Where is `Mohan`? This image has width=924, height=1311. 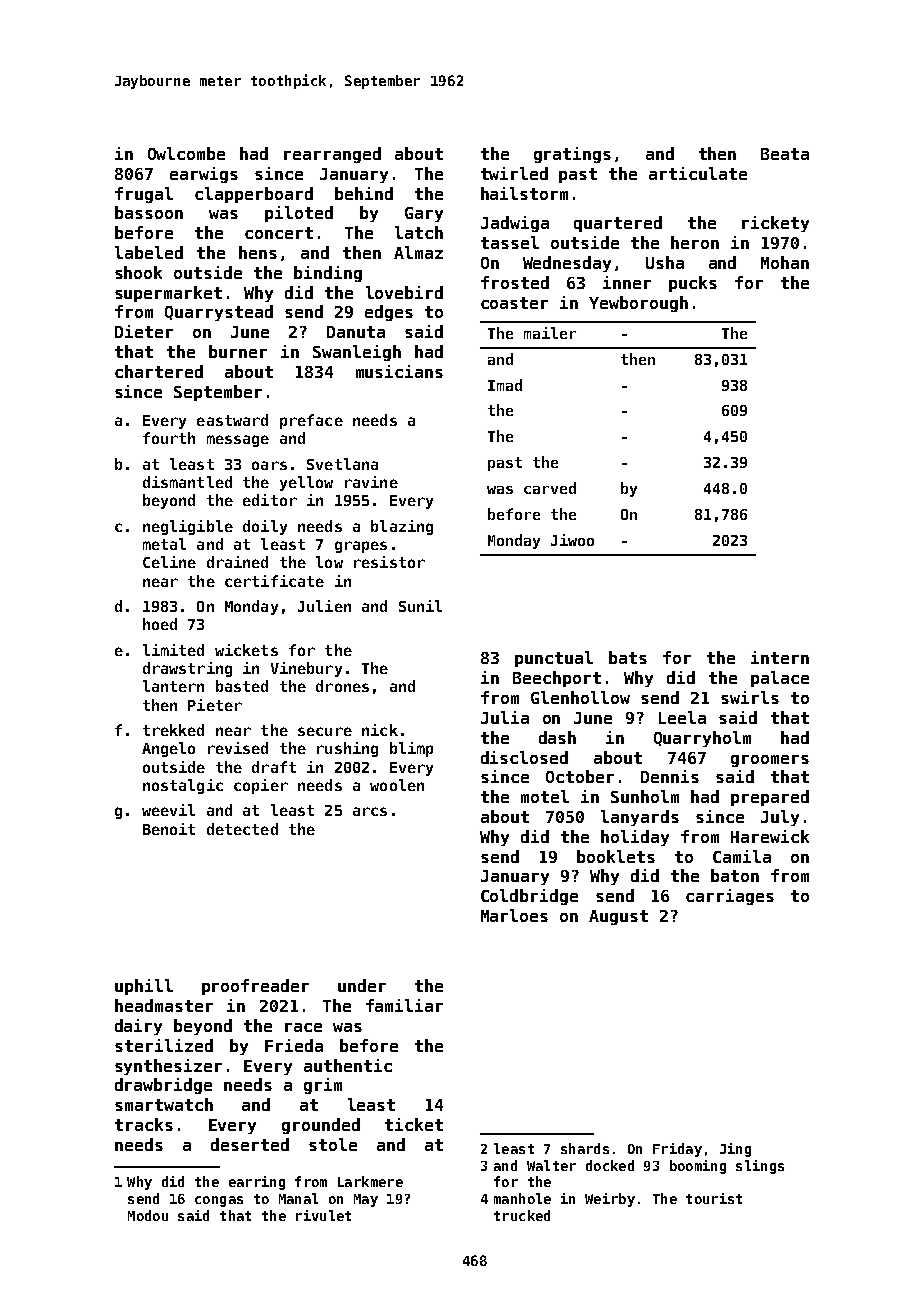
Mohan is located at coordinates (785, 262).
